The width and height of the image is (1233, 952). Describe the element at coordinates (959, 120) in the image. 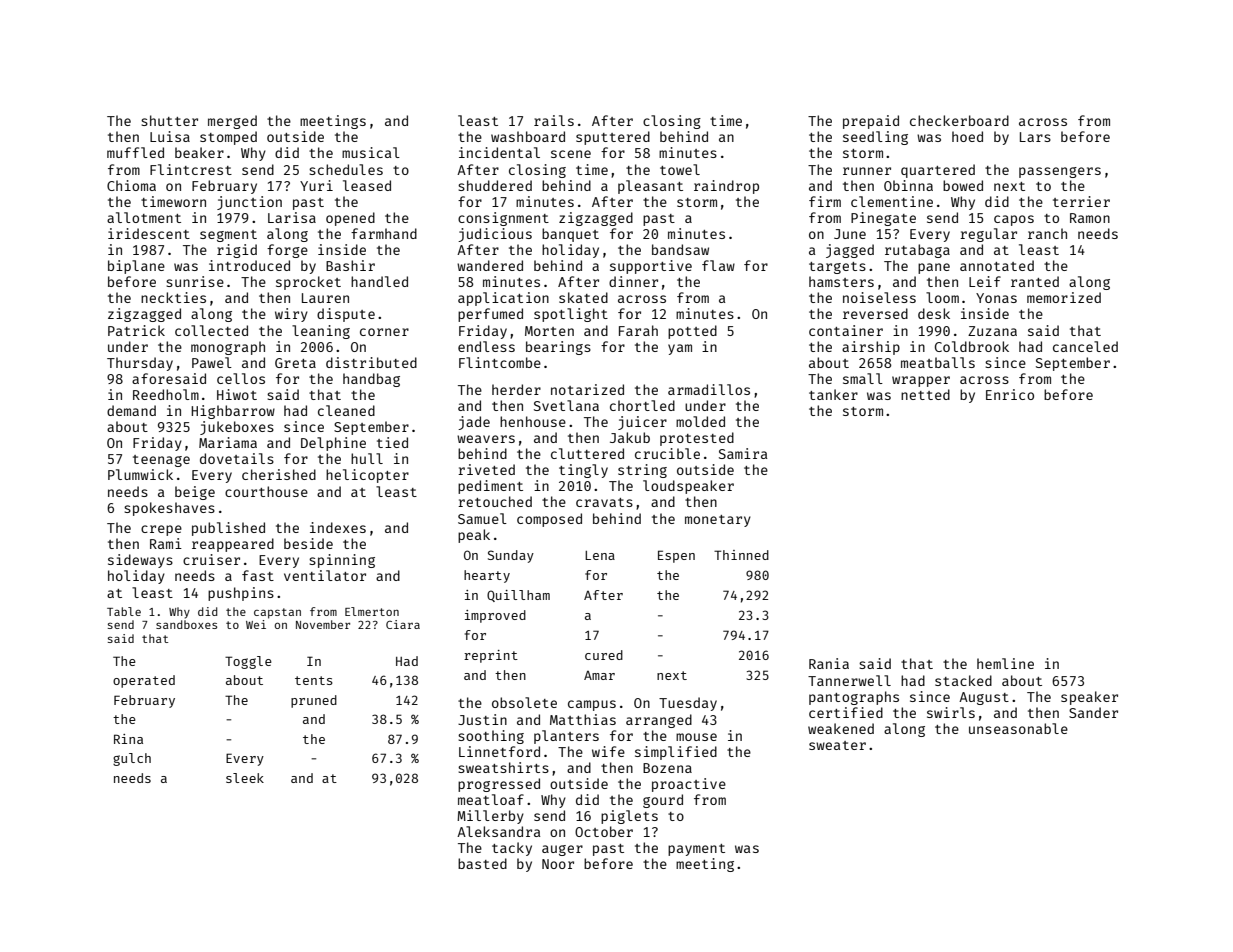

I see `checkerboard` at that location.
